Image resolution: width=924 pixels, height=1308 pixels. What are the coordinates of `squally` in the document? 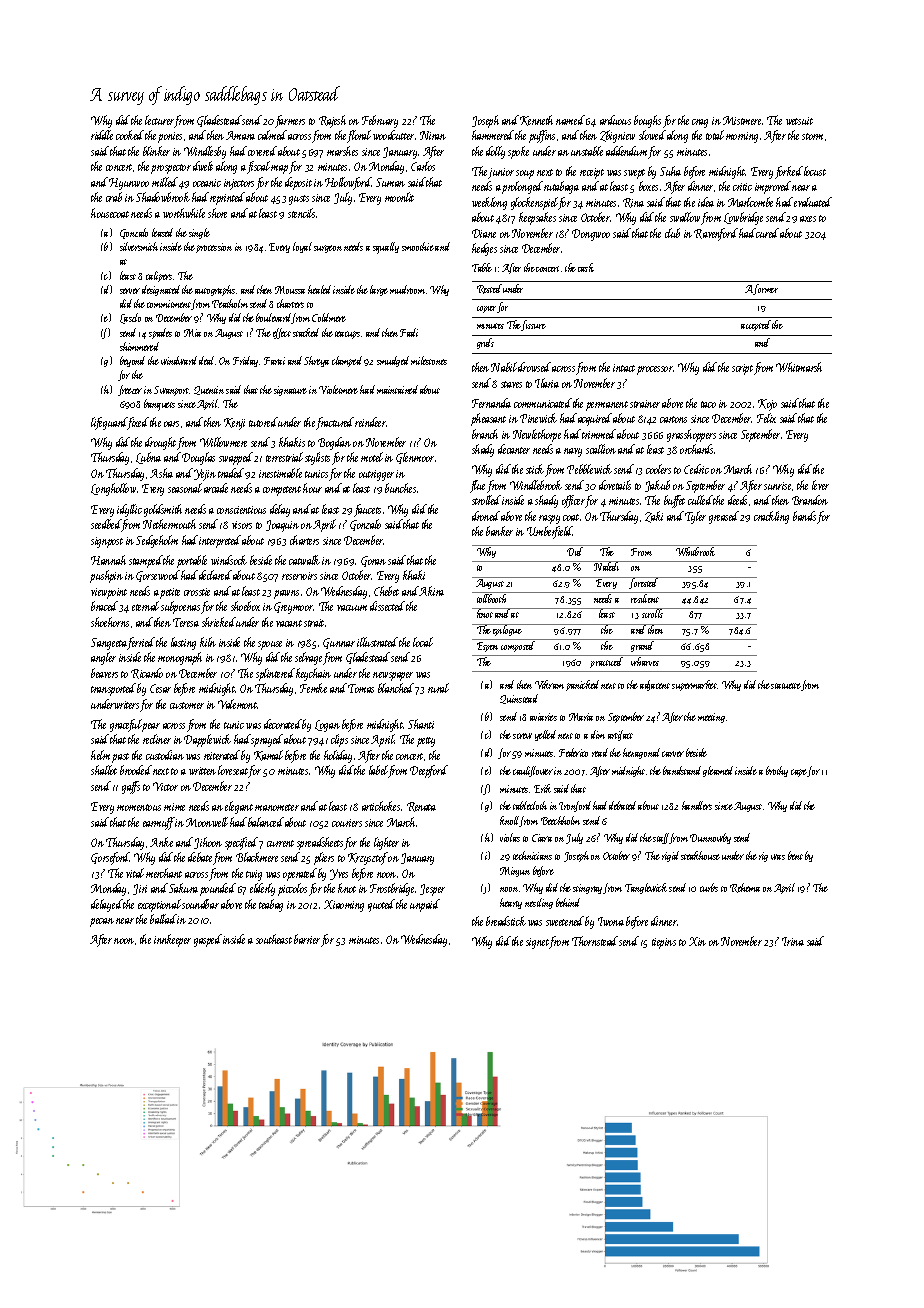 It's located at (386, 248).
